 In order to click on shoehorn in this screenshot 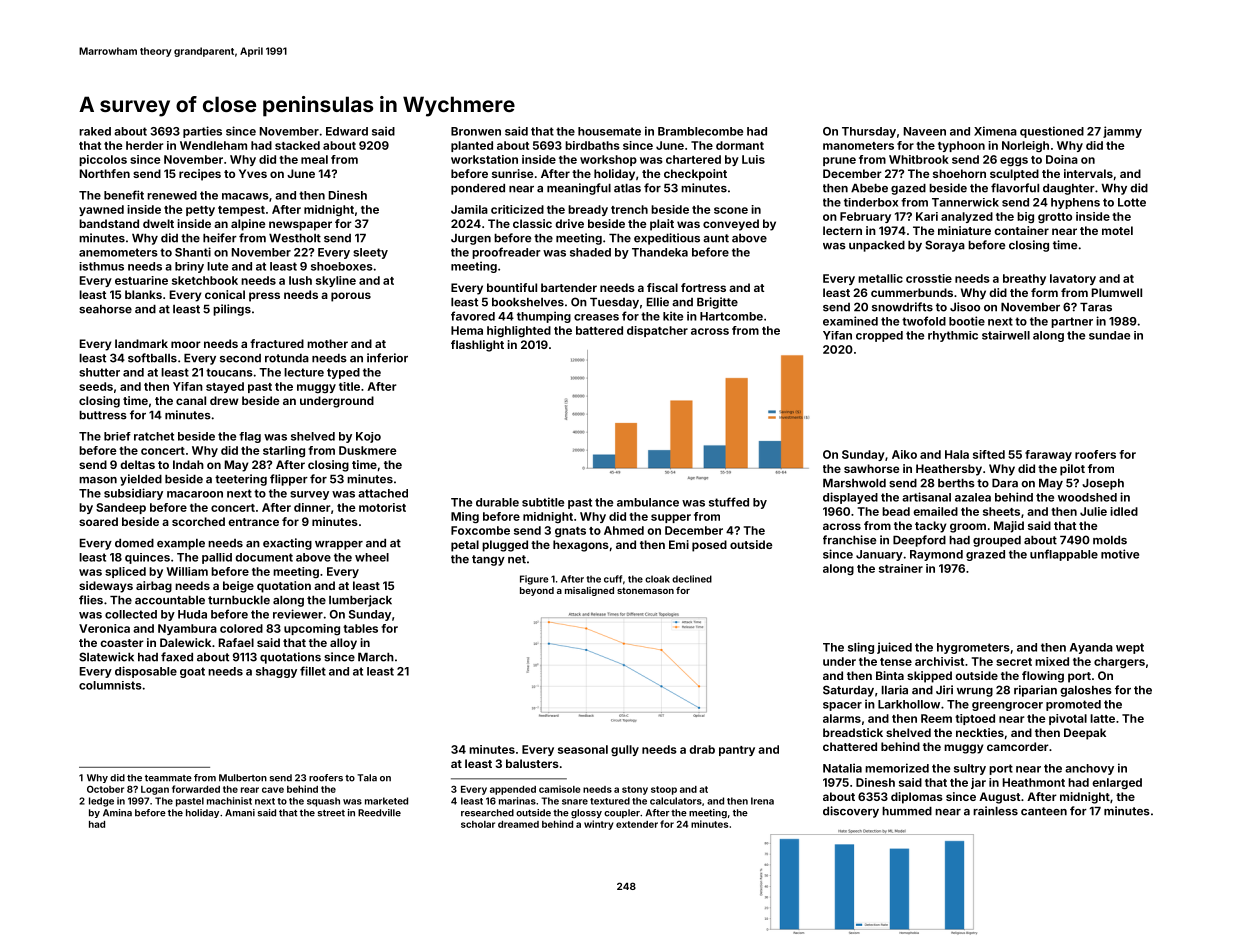, I will do `click(959, 173)`.
